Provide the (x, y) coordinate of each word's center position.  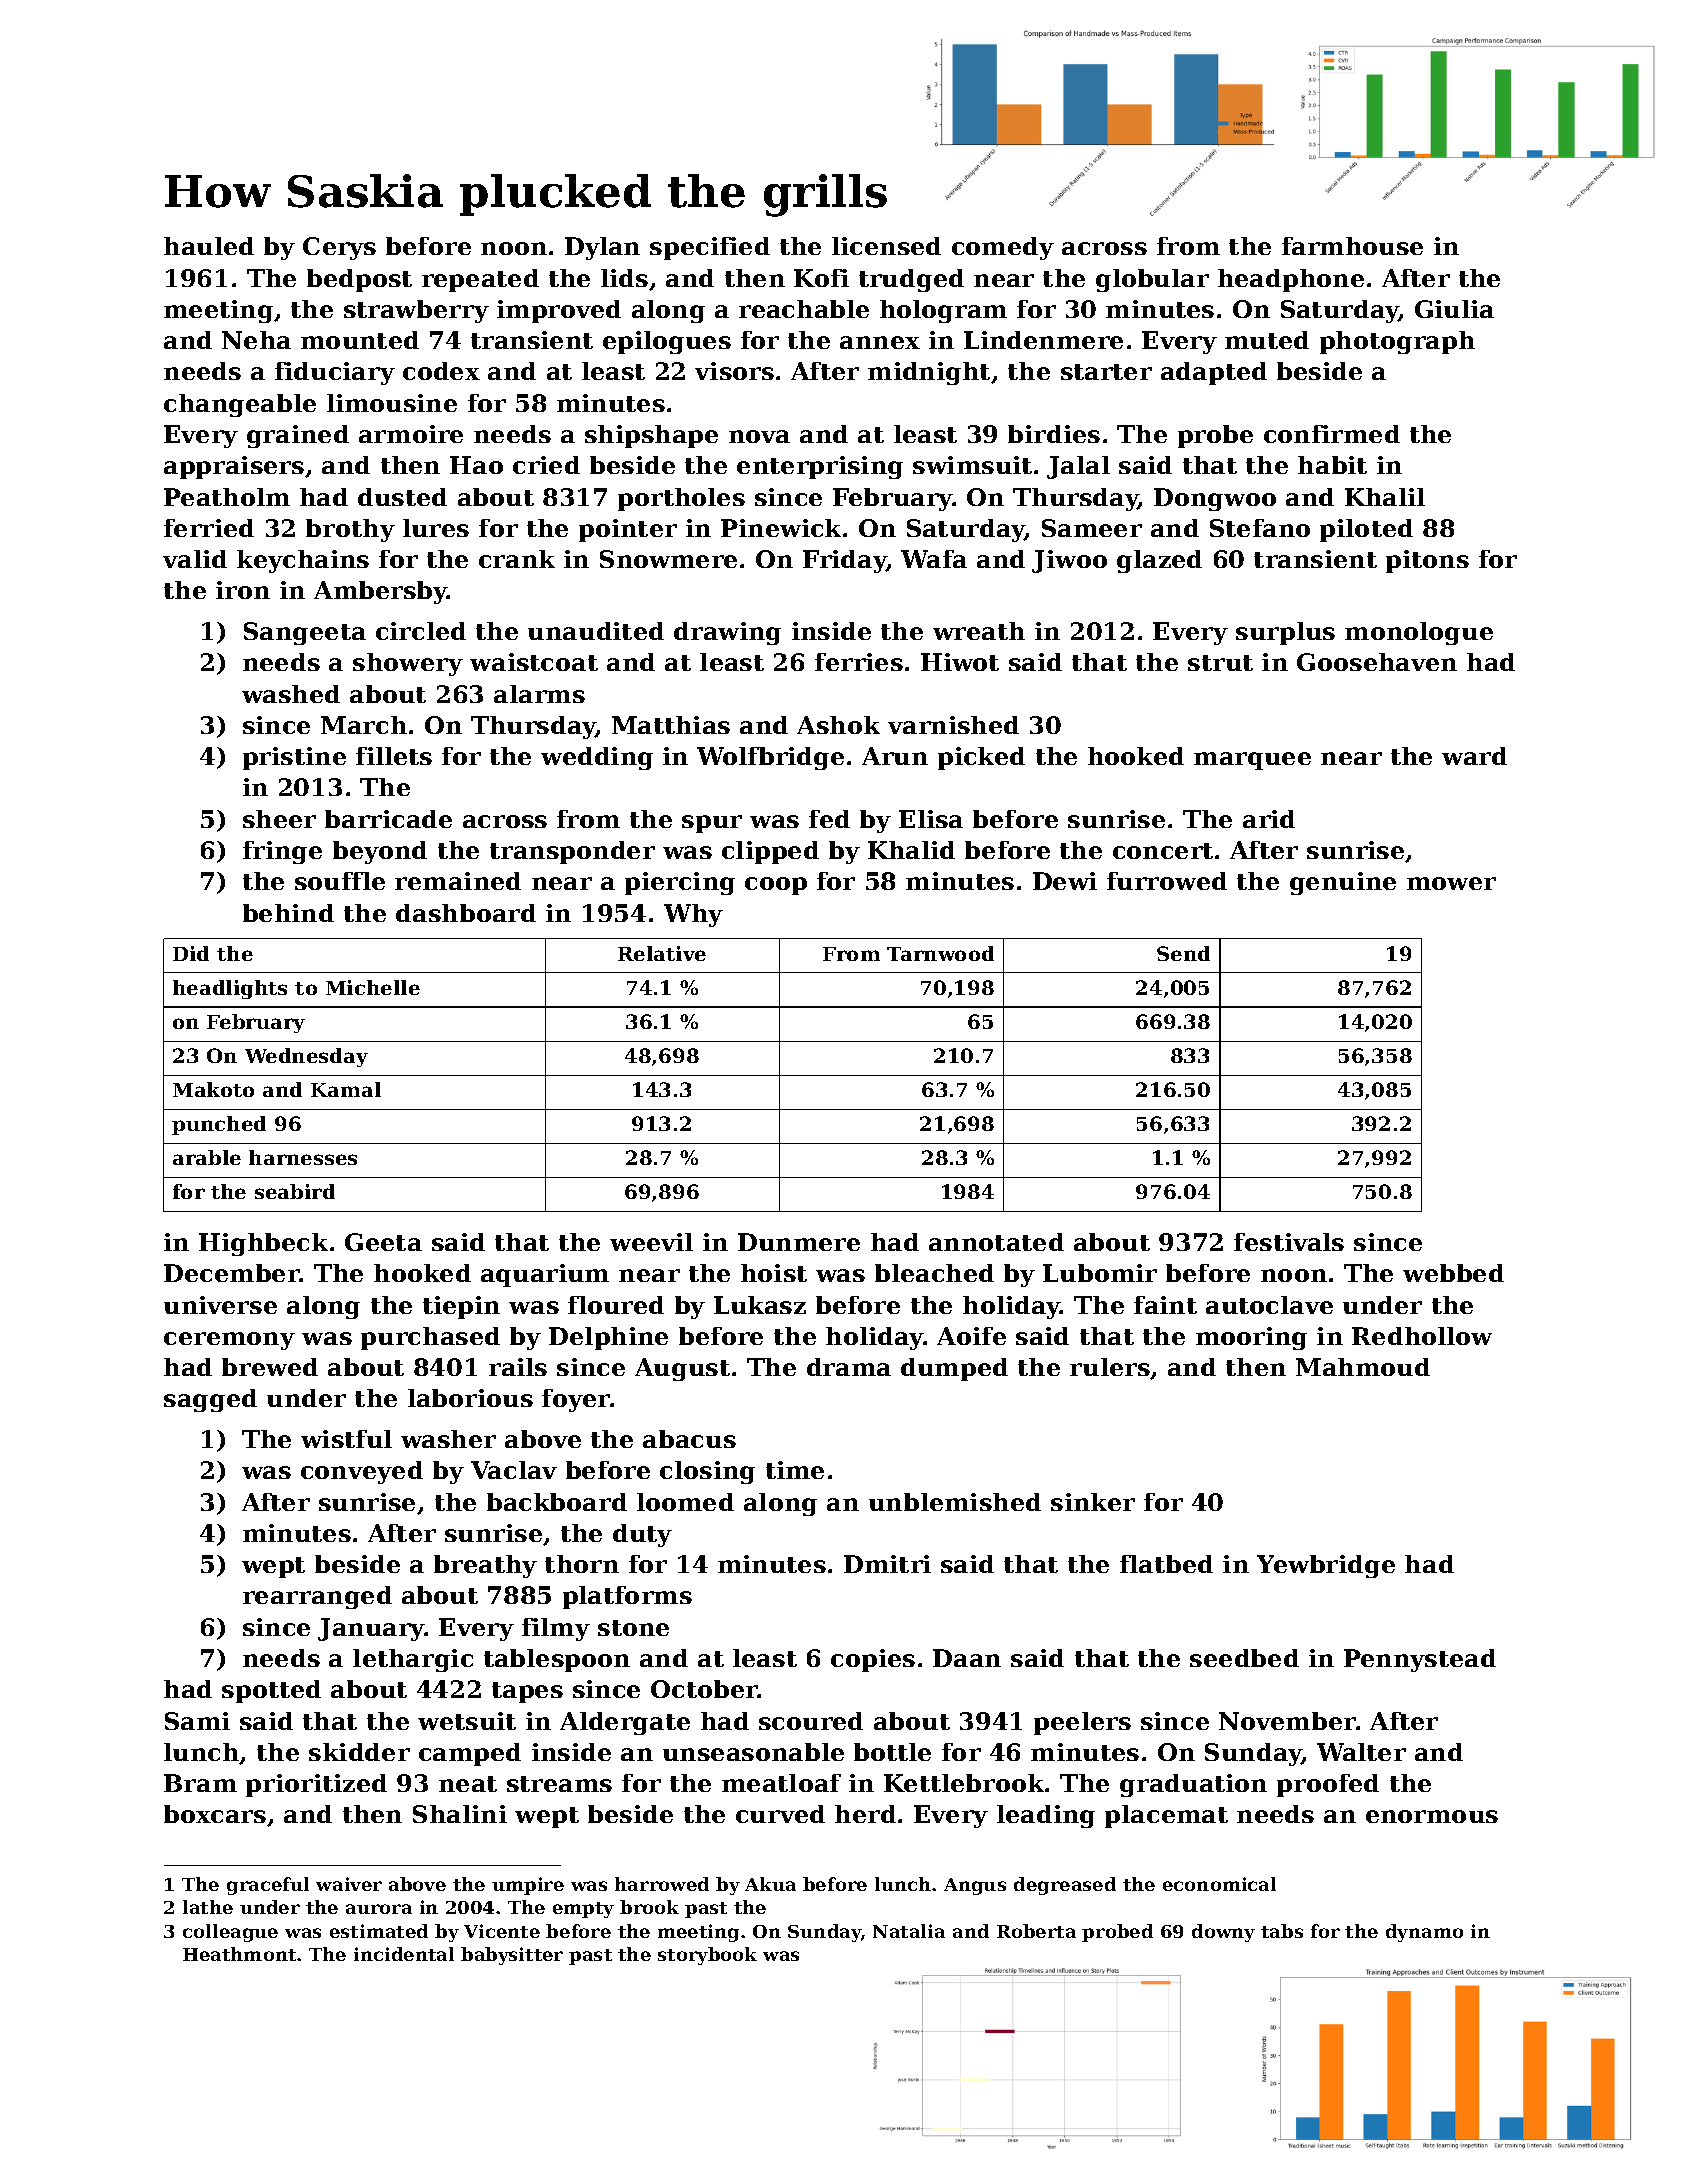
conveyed (362, 1472)
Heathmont (239, 1954)
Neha (256, 340)
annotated (996, 1242)
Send (1183, 953)
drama (849, 1367)
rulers (1110, 1367)
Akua (770, 1884)
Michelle (373, 987)
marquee (1252, 761)
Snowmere (668, 559)
